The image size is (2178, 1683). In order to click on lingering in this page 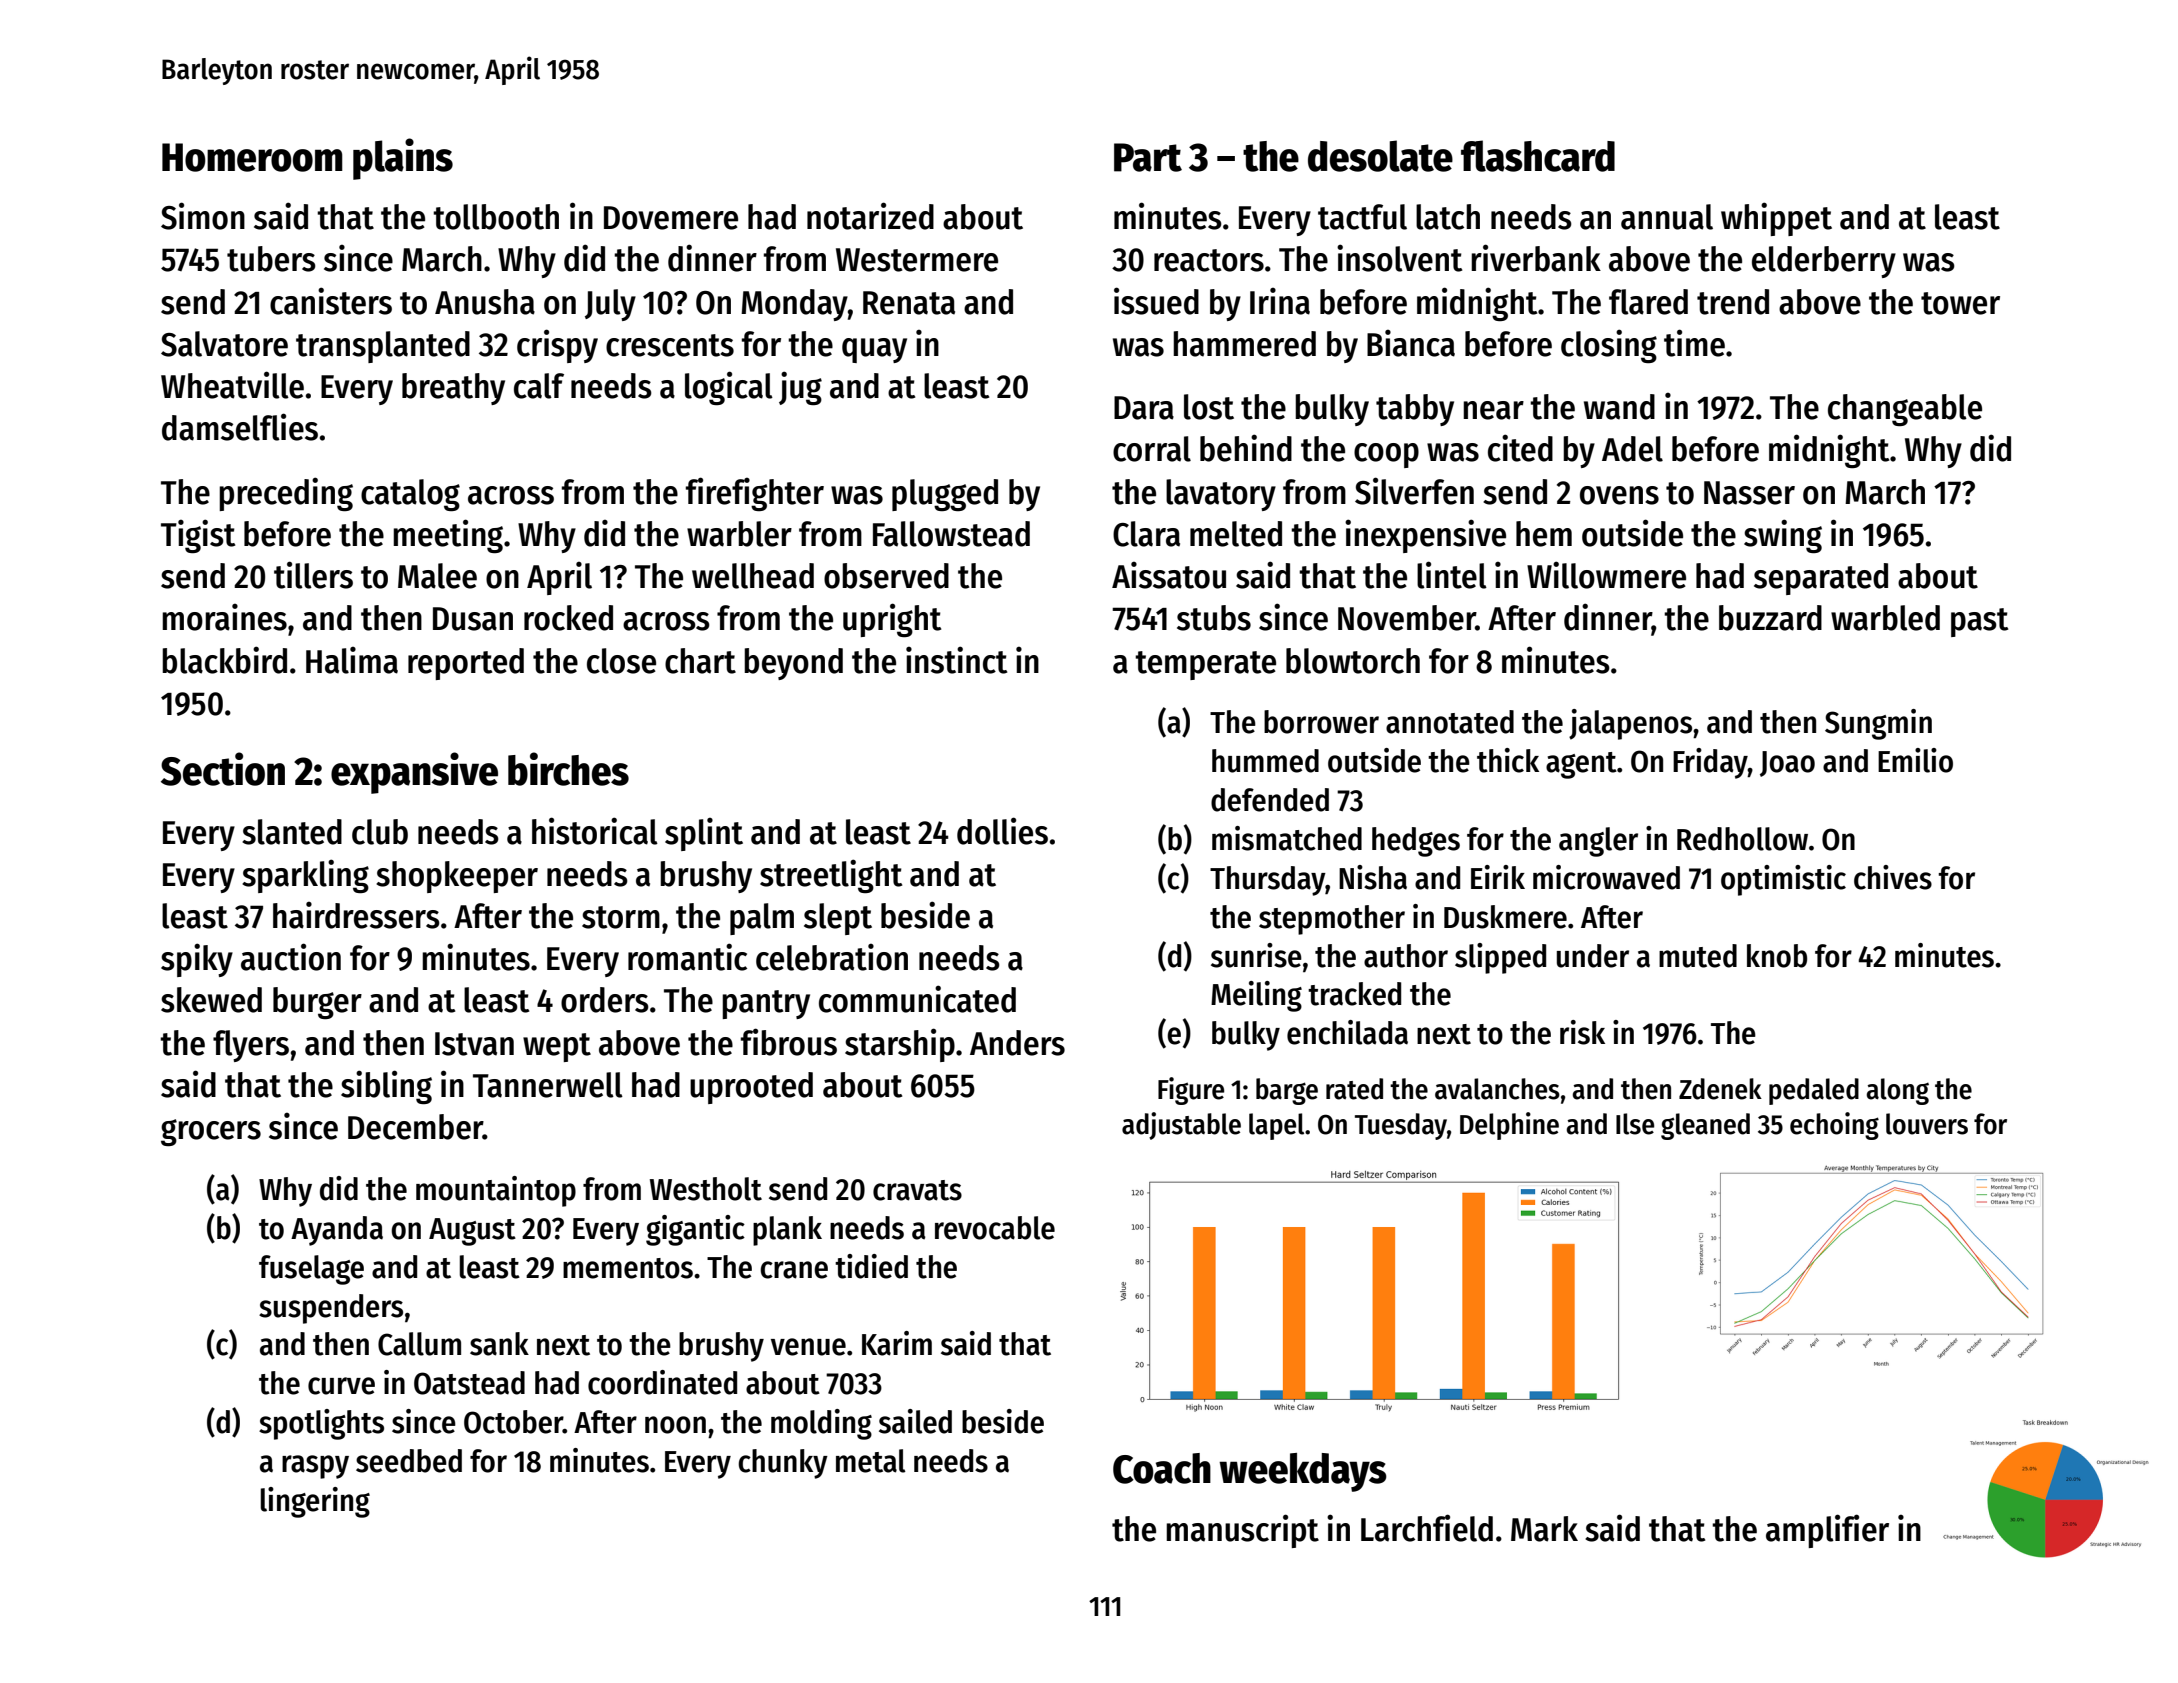, I will do `click(315, 1502)`.
